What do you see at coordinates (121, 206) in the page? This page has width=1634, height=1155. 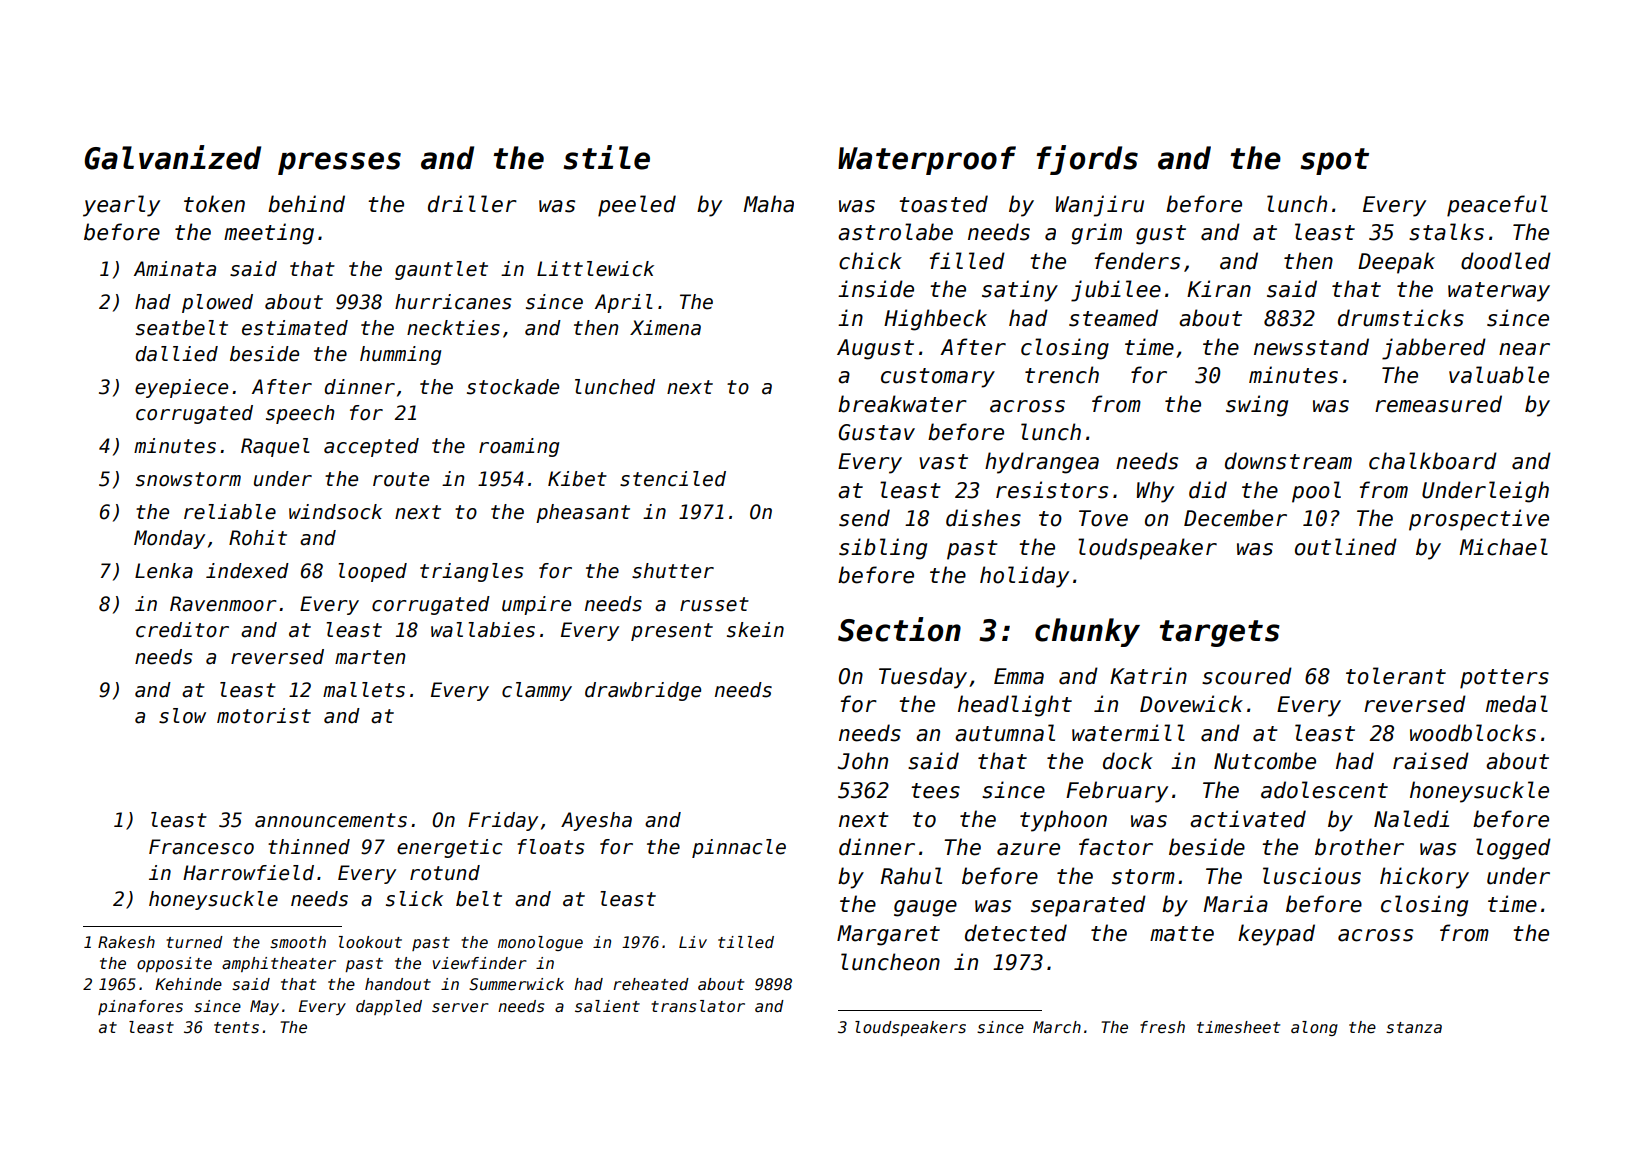 I see `yearly` at bounding box center [121, 206].
